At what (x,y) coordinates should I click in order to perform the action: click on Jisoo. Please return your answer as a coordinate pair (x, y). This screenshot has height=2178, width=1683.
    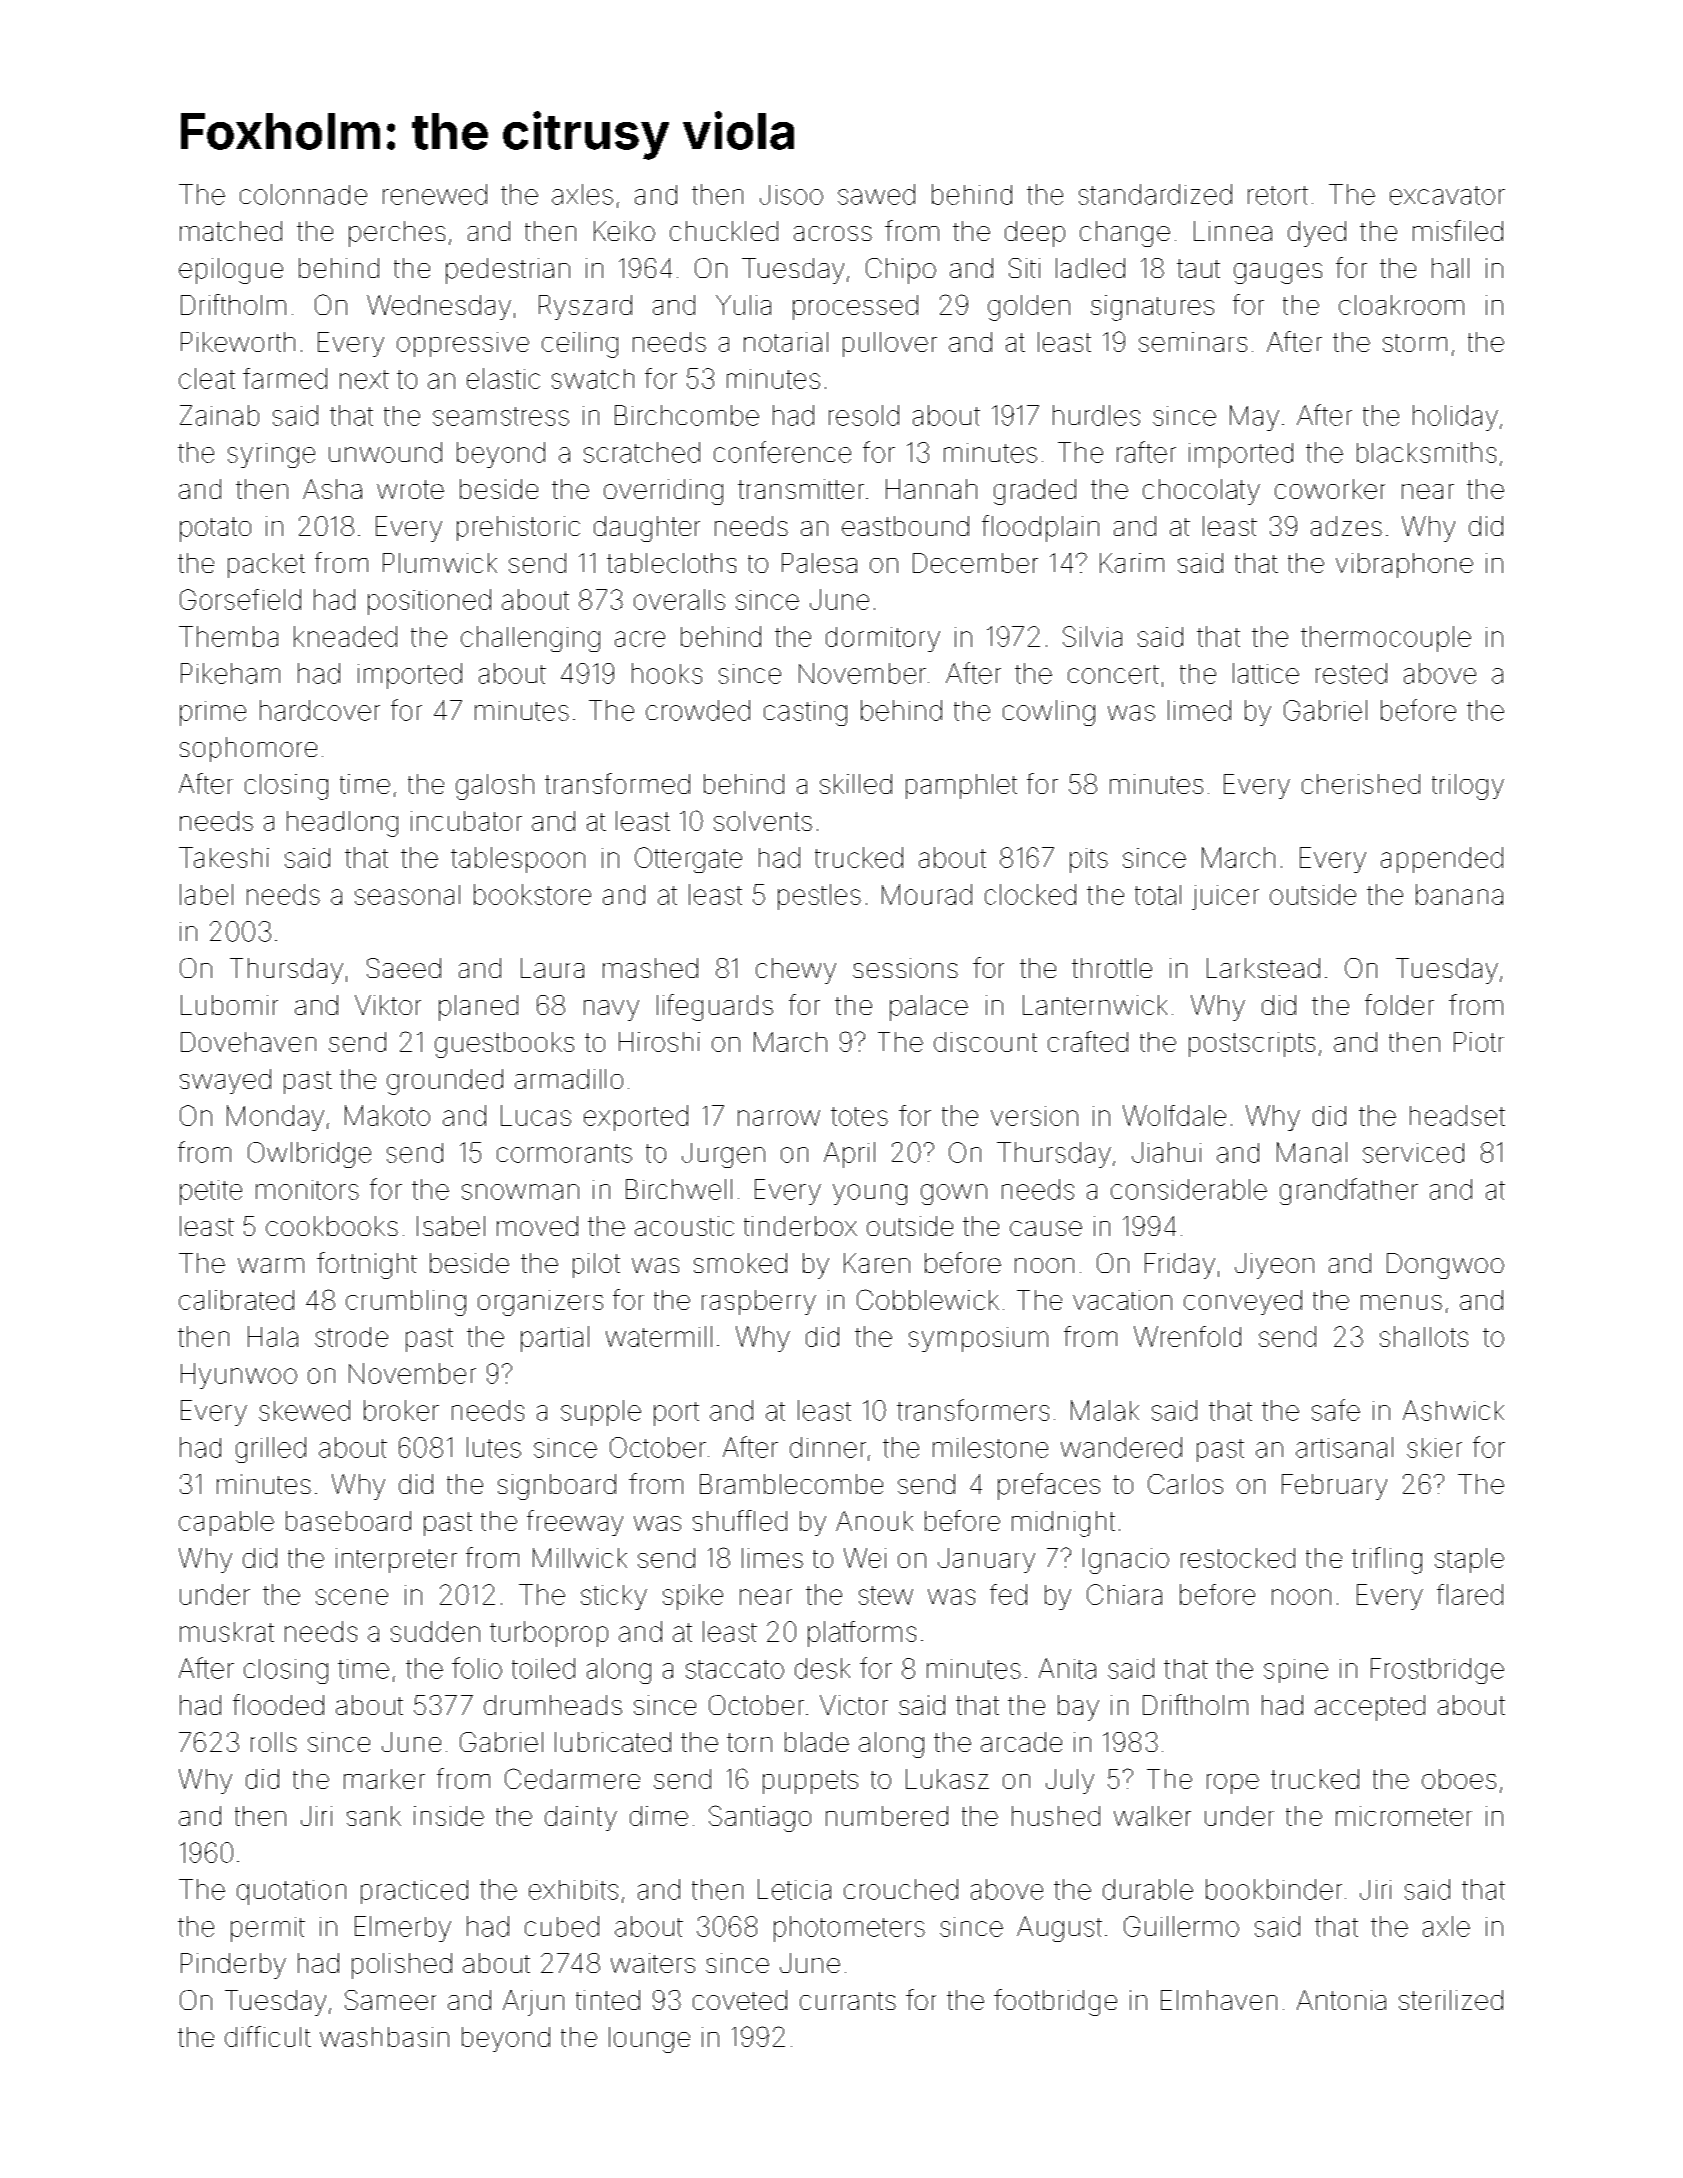
    Looking at the image, I should click on (791, 195).
